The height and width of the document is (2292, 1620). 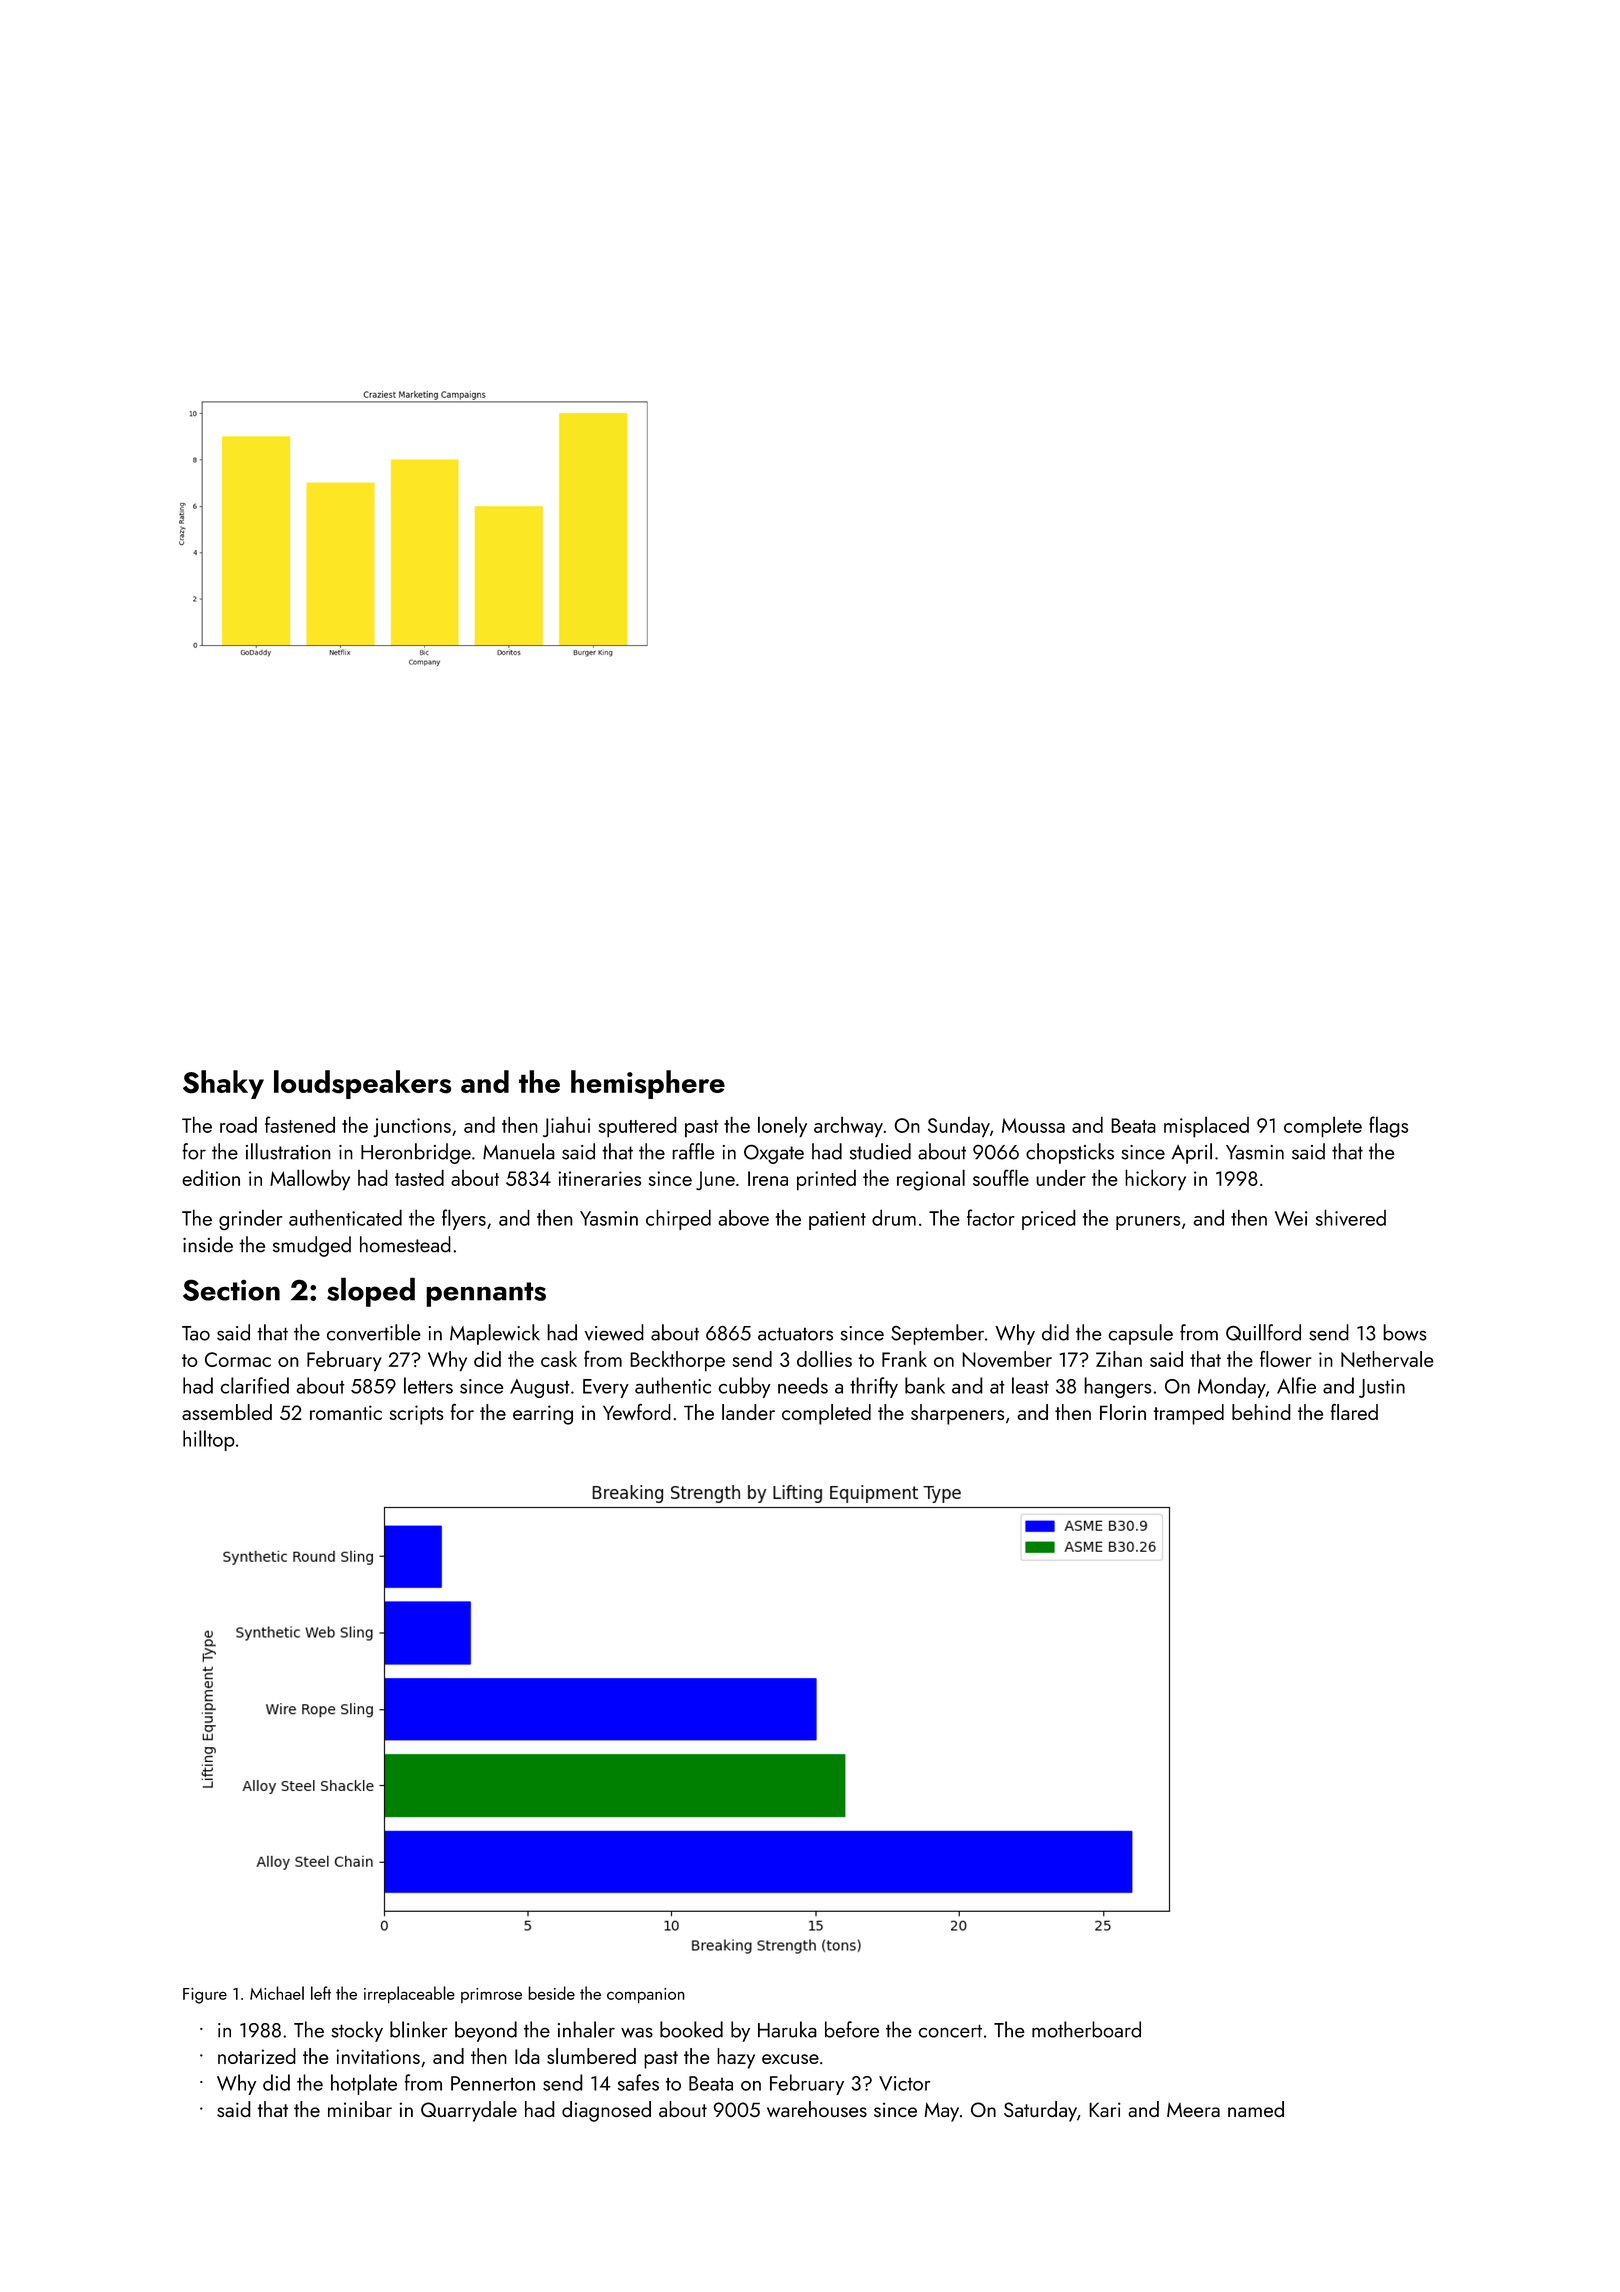 What do you see at coordinates (904, 1359) in the document?
I see `Frank` at bounding box center [904, 1359].
